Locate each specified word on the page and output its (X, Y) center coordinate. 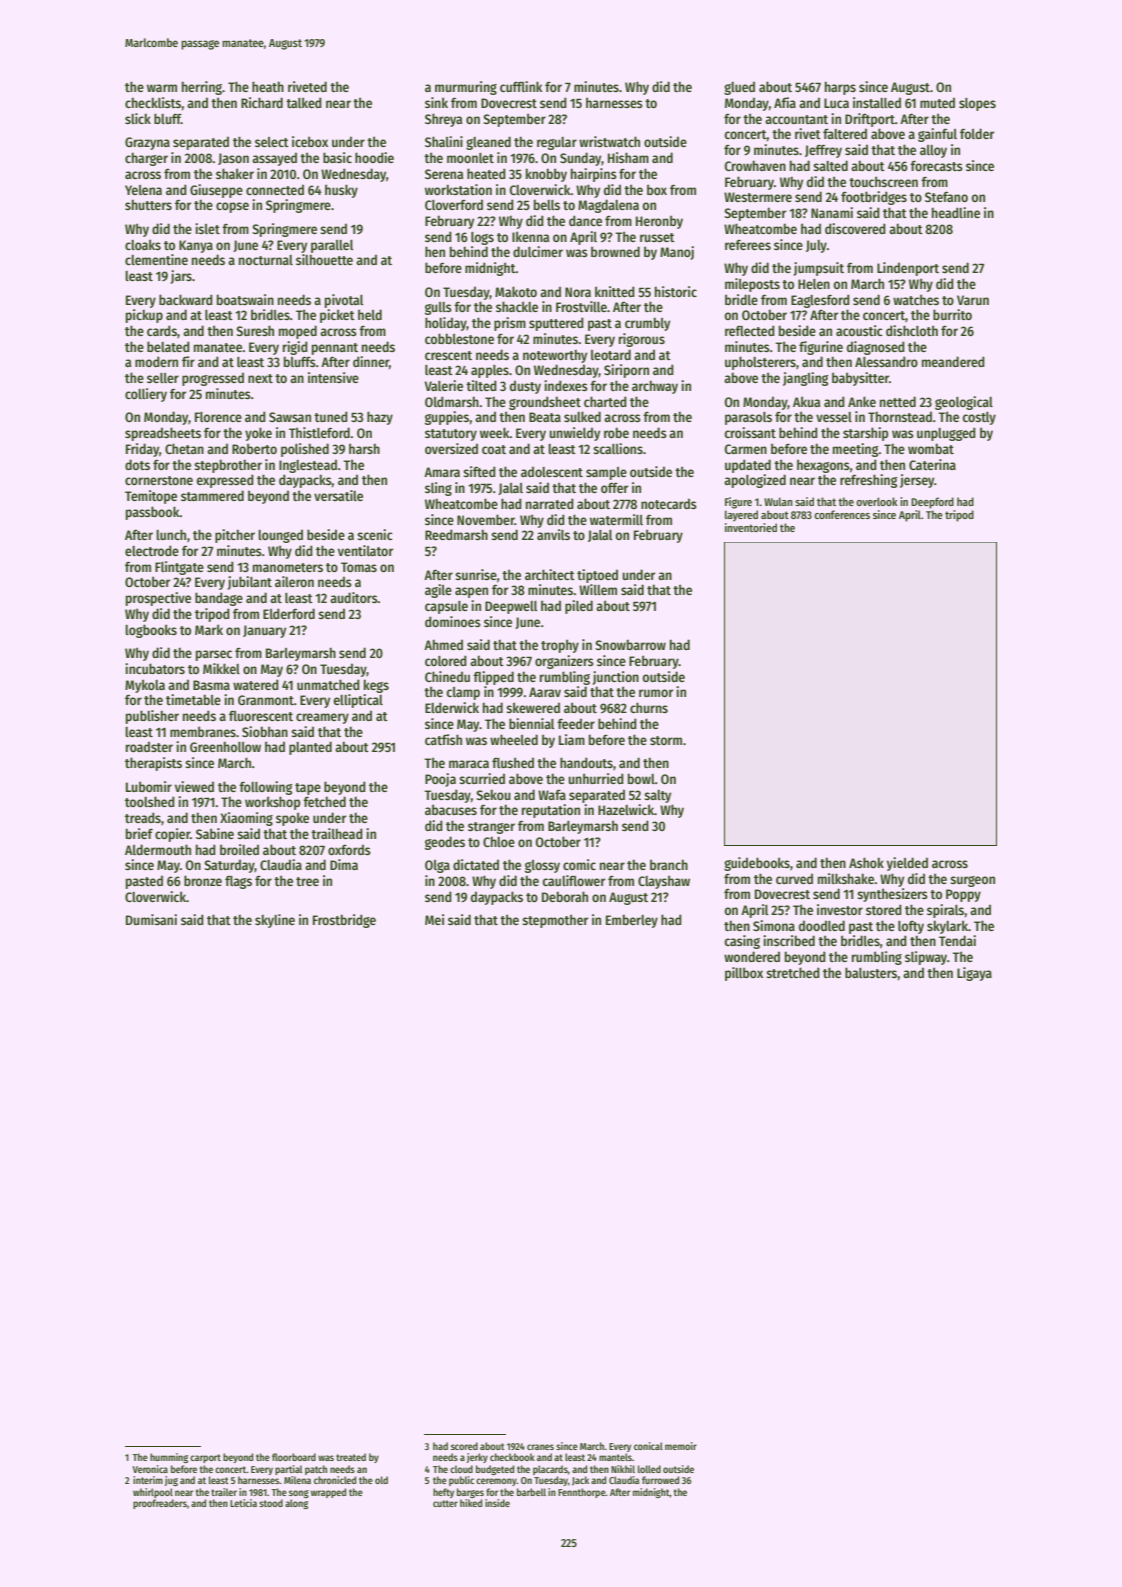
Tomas (359, 567)
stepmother (555, 921)
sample (606, 473)
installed (877, 102)
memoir (681, 1446)
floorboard (294, 1457)
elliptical (358, 701)
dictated (476, 864)
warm (162, 88)
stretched (793, 972)
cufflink (521, 86)
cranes (540, 1447)
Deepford (932, 503)
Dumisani (151, 919)
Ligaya (974, 974)
